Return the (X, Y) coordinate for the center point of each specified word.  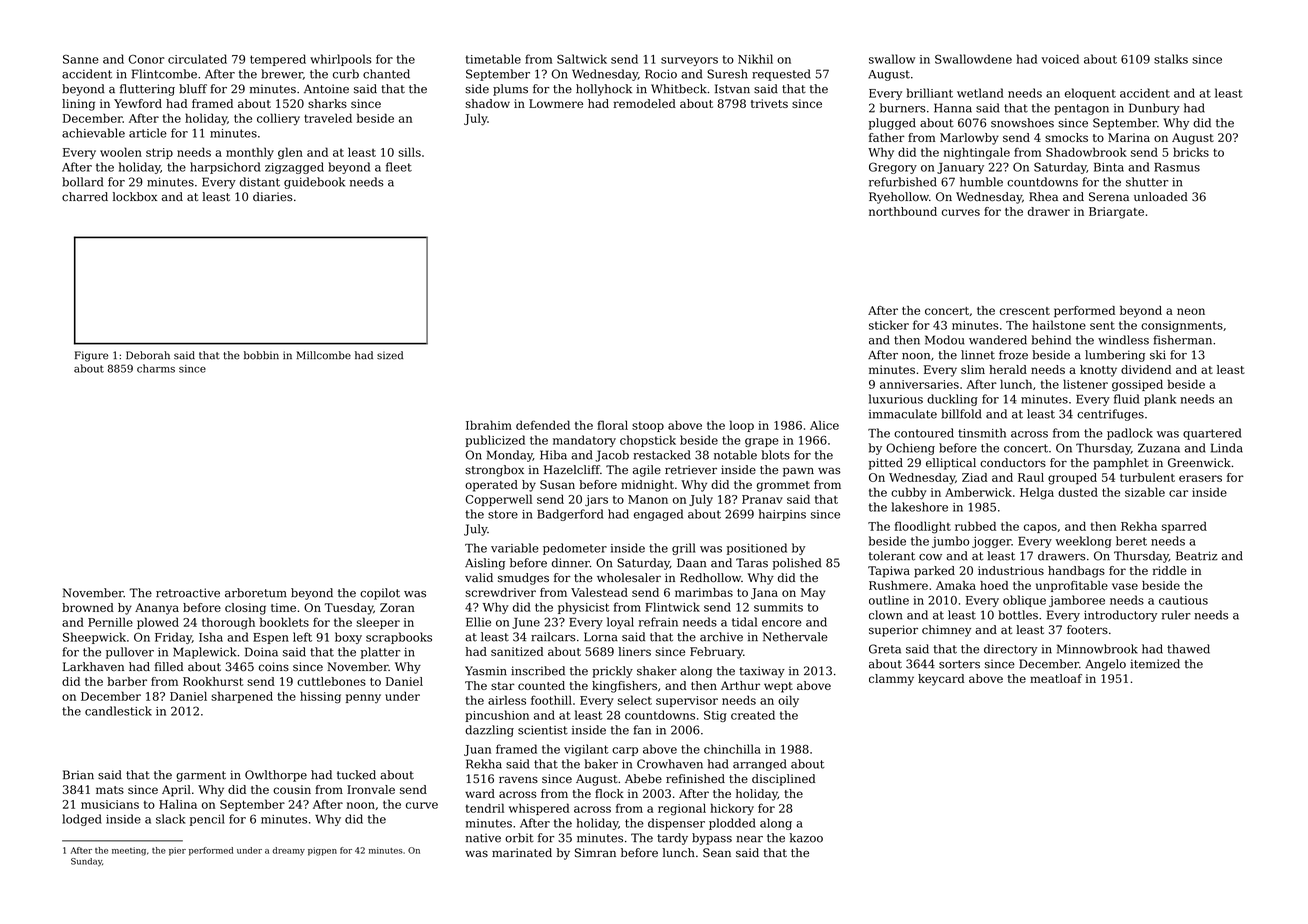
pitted (886, 464)
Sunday (86, 862)
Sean (717, 853)
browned (88, 607)
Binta (1109, 167)
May (813, 594)
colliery (278, 119)
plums (510, 90)
